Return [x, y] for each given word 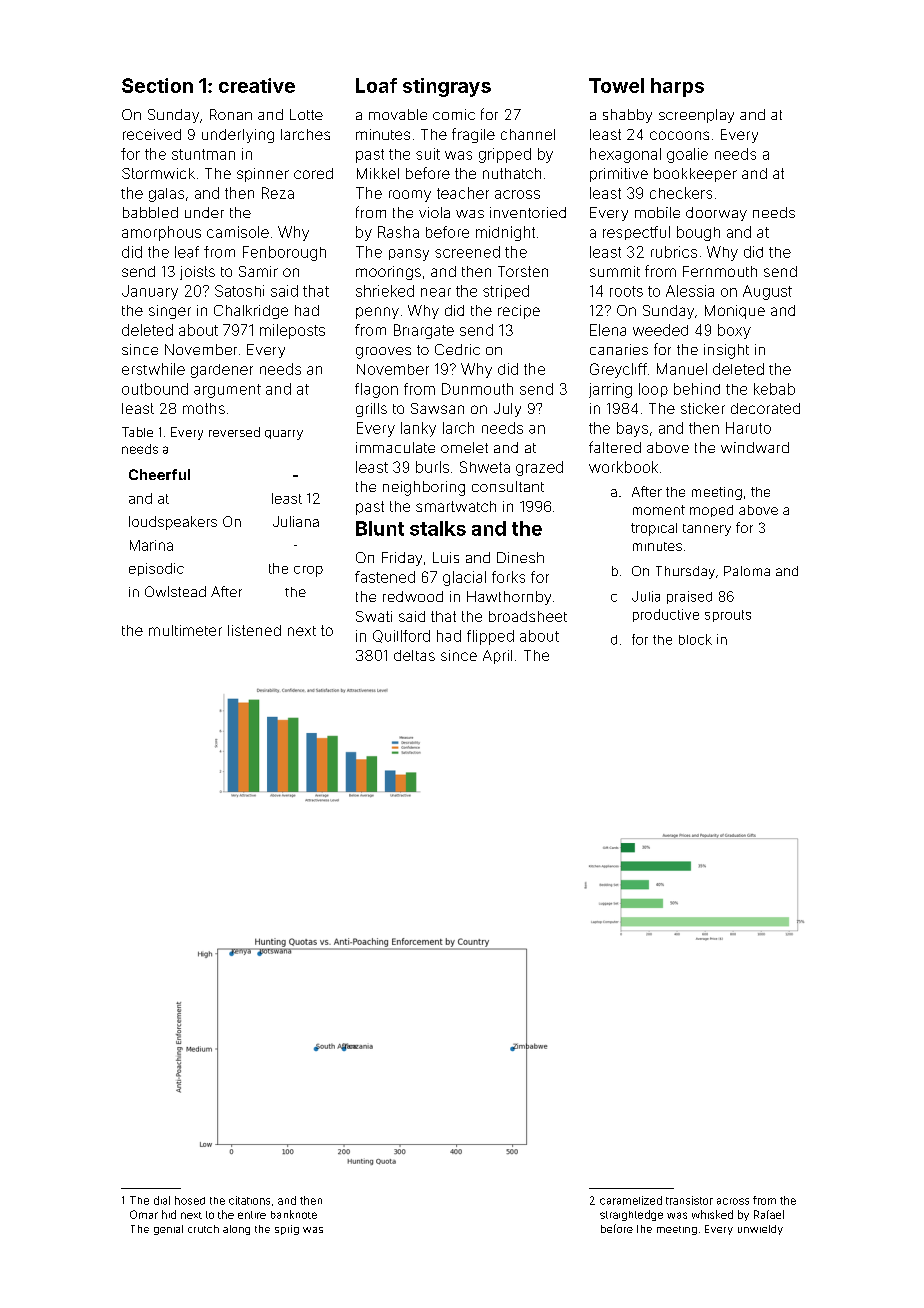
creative [257, 85]
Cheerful [159, 474]
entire [252, 1215]
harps [677, 87]
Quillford [401, 636]
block [695, 639]
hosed [190, 1200]
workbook [623, 467]
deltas [414, 655]
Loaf [376, 85]
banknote [294, 1214]
